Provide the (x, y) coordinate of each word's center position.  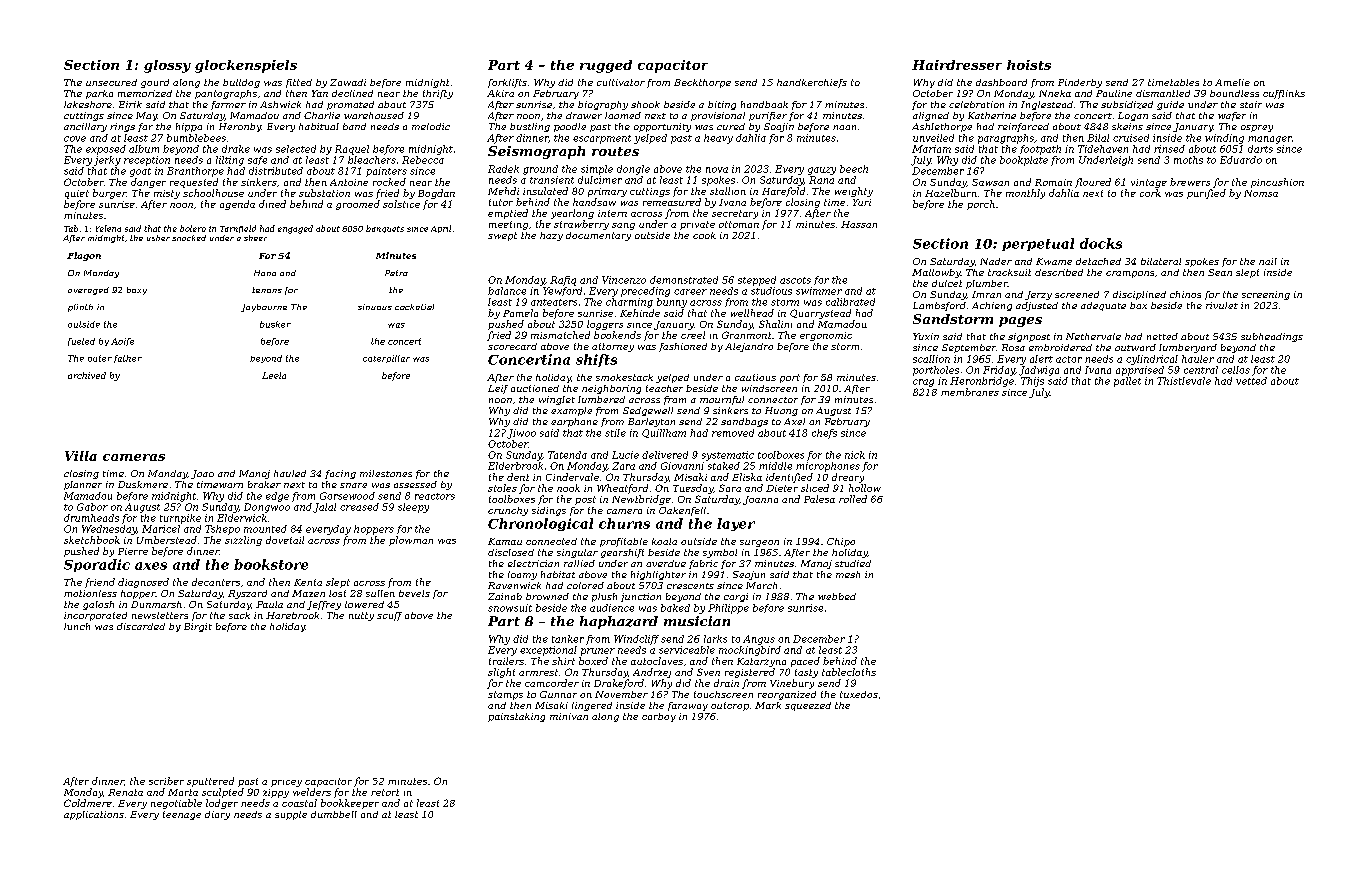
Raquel (352, 150)
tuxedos (859, 694)
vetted (1251, 381)
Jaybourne (264, 308)
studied (853, 563)
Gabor (92, 507)
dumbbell (334, 814)
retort (385, 792)
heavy (718, 139)
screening (1266, 295)
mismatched (560, 335)
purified (1206, 194)
